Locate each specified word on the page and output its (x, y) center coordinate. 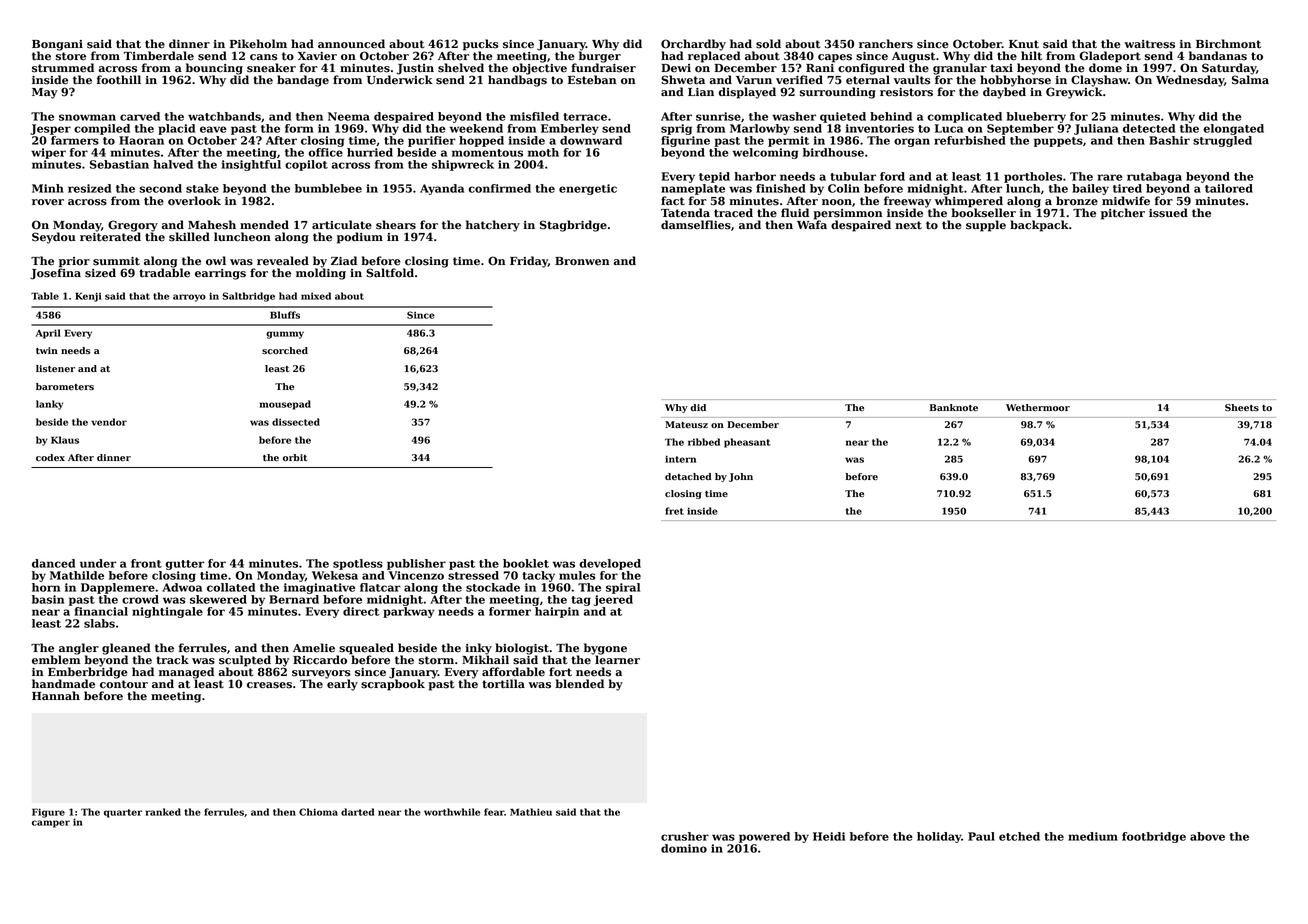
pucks (481, 45)
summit (116, 261)
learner (617, 660)
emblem (56, 660)
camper (51, 824)
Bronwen (582, 261)
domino (684, 848)
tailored (1229, 188)
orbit (295, 458)
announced (351, 44)
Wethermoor (1038, 408)
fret (674, 511)
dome (1105, 68)
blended (579, 684)
